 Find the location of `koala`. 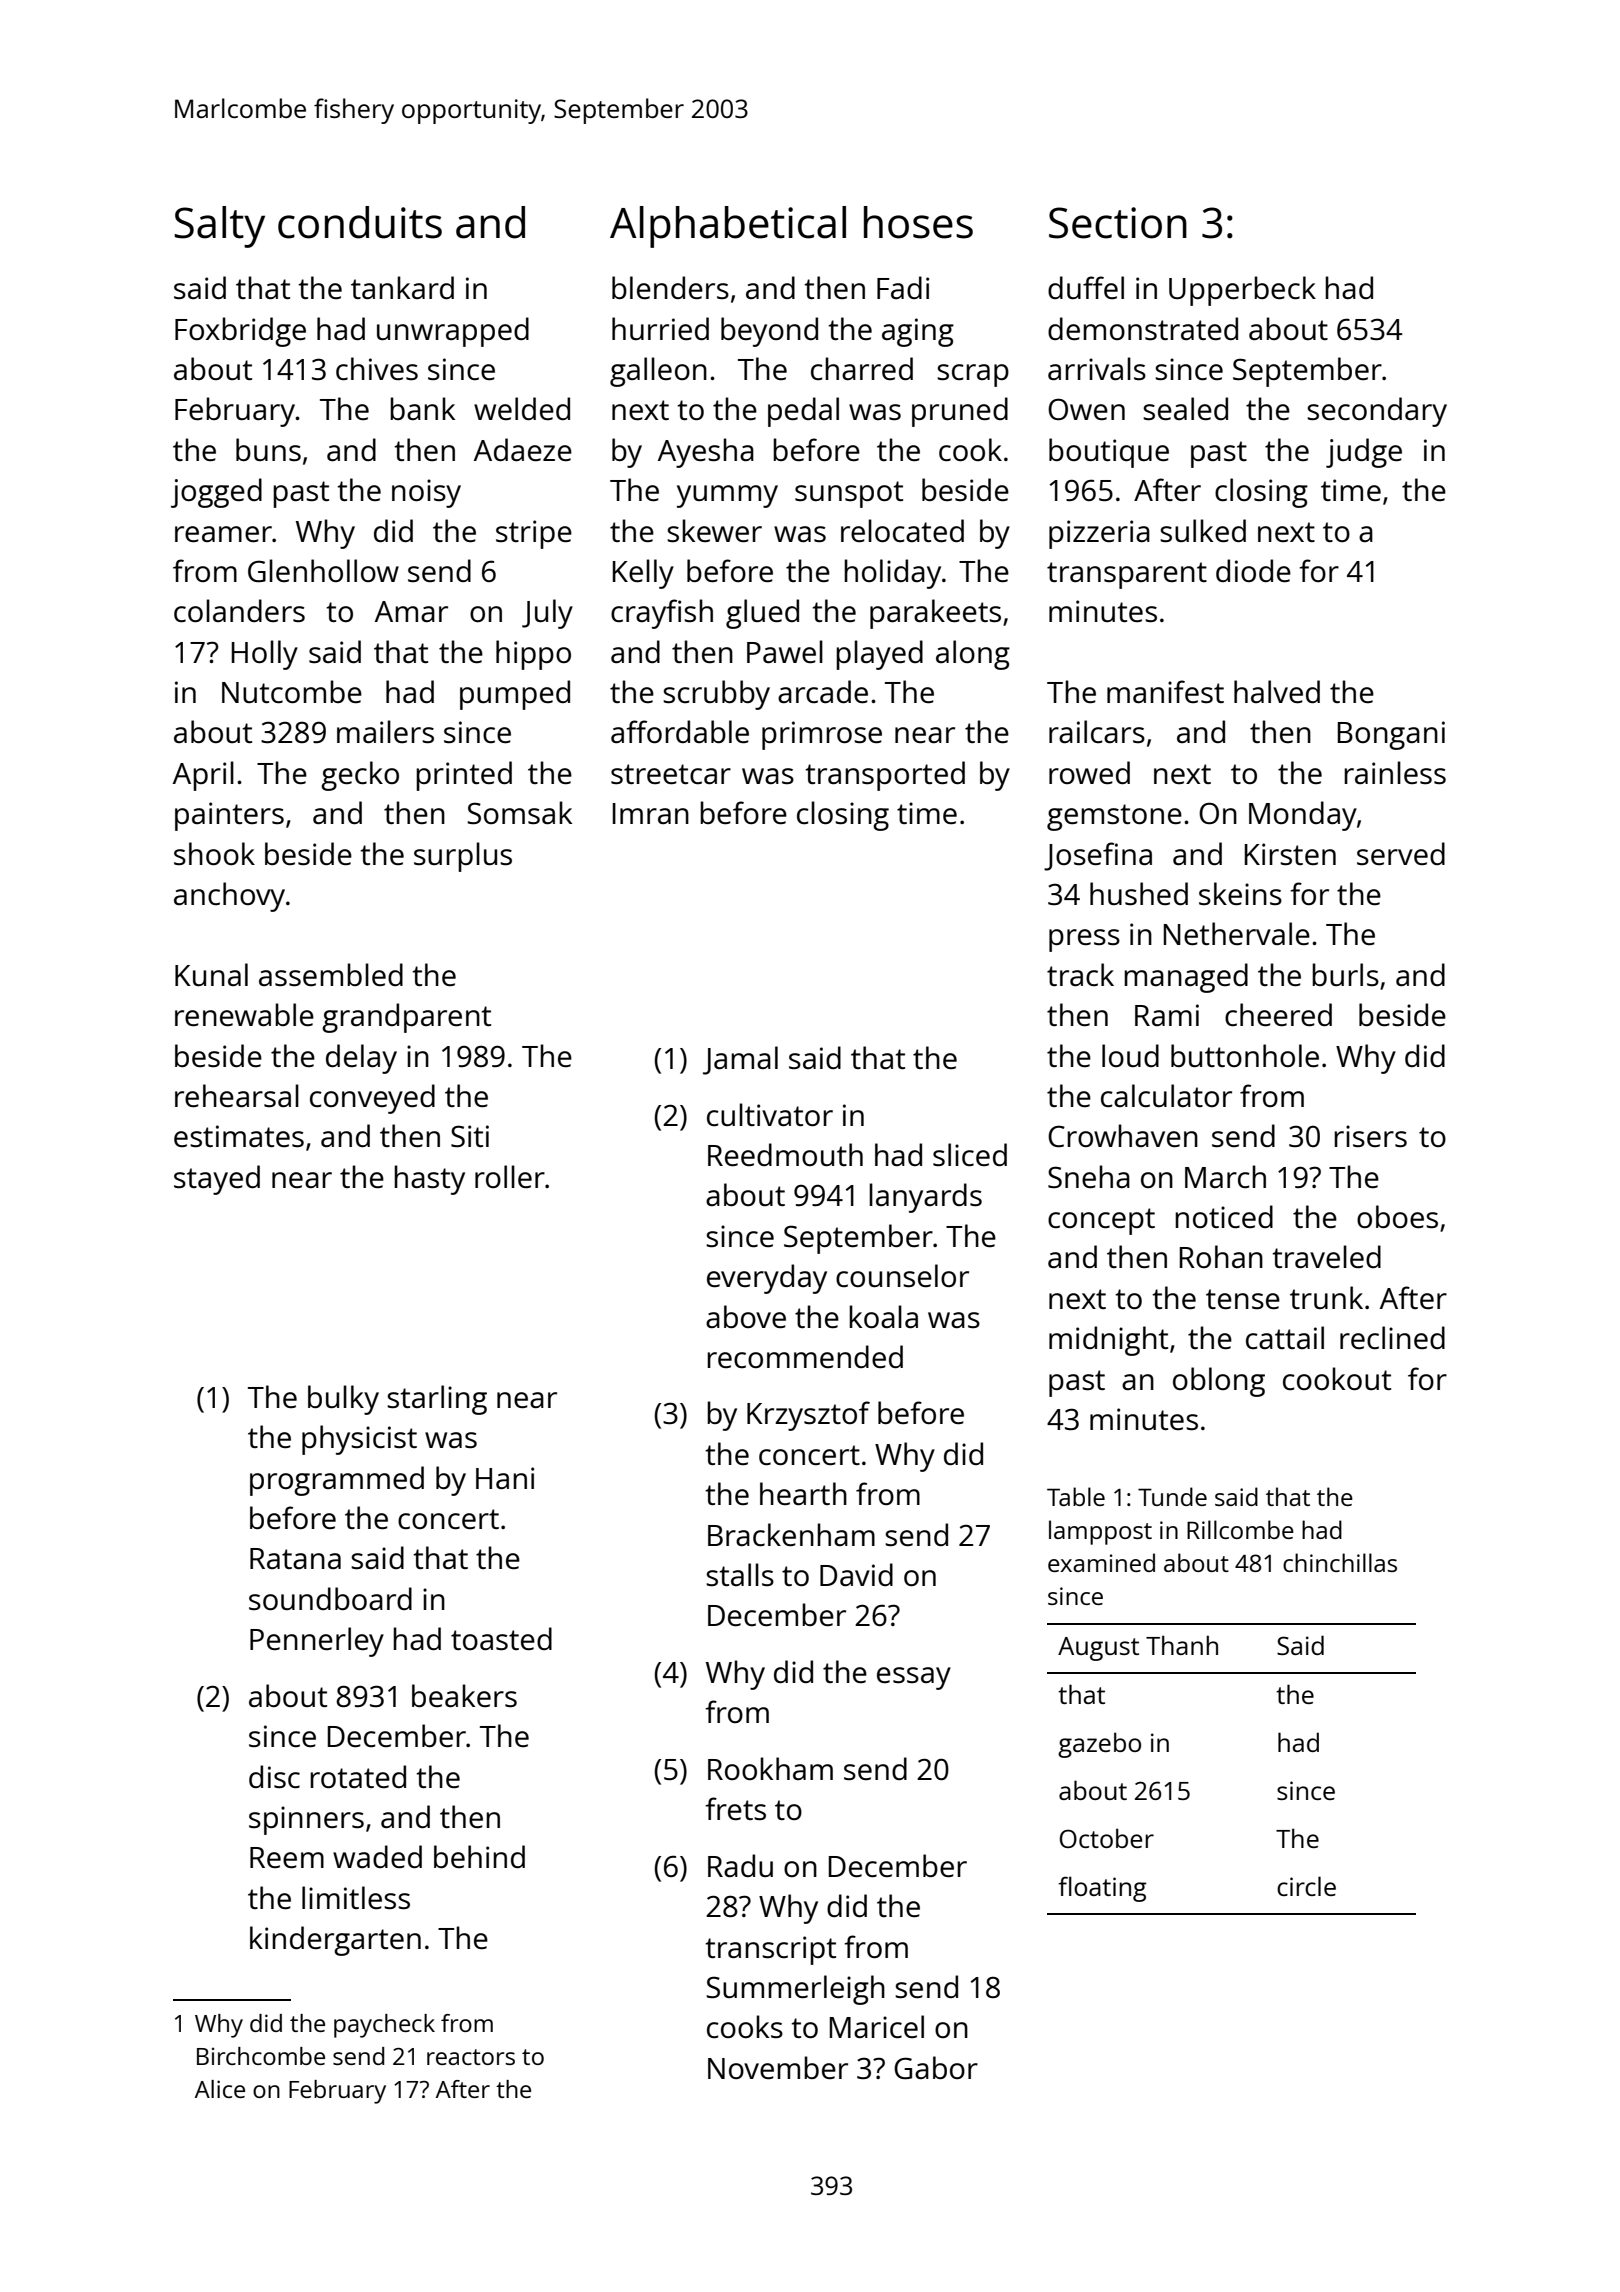

koala is located at coordinates (883, 1316).
